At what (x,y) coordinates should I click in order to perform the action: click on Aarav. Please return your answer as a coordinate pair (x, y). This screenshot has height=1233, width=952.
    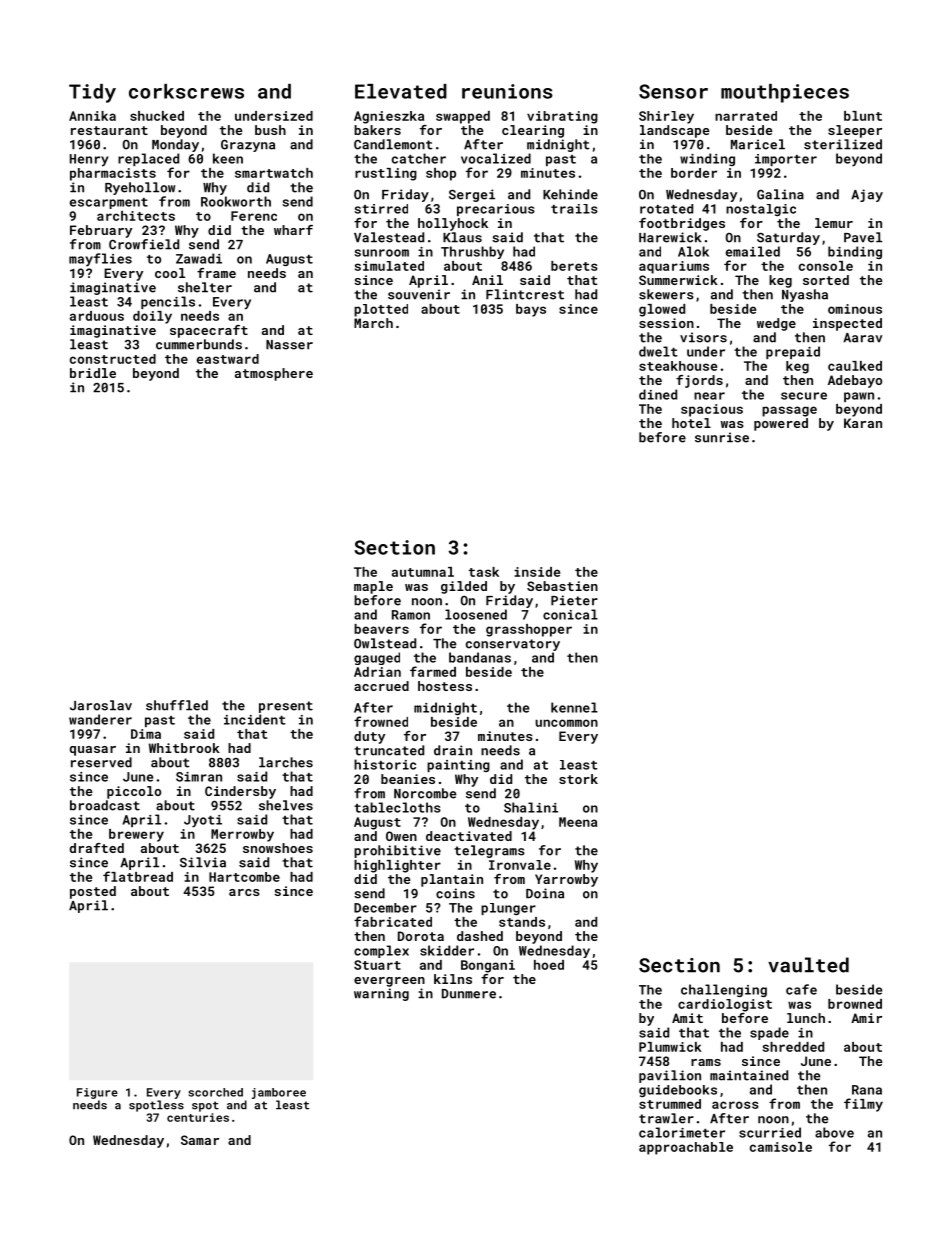
    Looking at the image, I should click on (862, 338).
